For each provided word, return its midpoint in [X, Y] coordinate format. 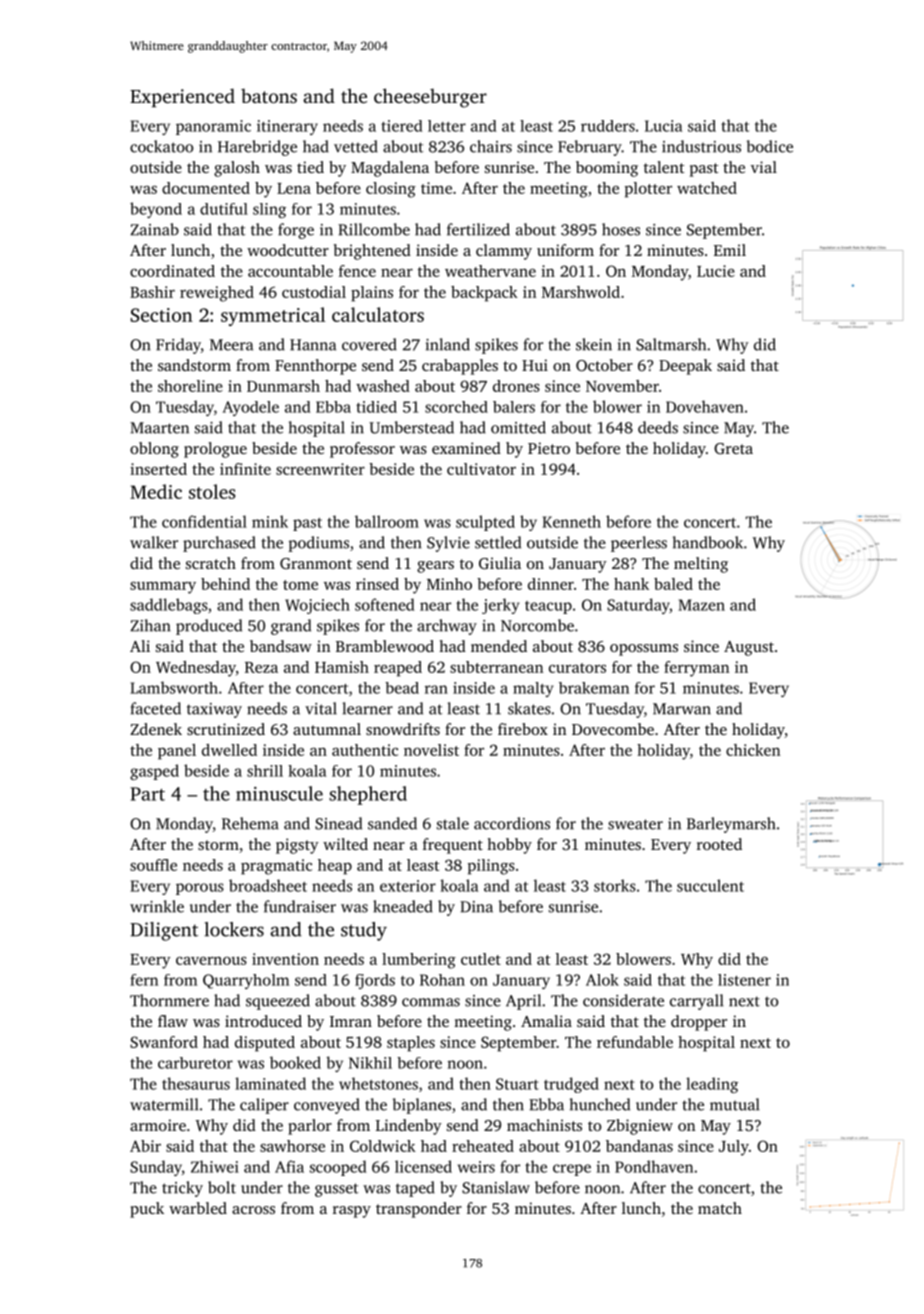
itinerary [287, 127]
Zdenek [156, 729]
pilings [491, 867]
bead [402, 688]
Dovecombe [613, 729]
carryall [697, 1002]
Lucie [716, 271]
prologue [215, 450]
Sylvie [448, 544]
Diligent [164, 931]
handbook [708, 542]
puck [147, 1210]
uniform [565, 250]
